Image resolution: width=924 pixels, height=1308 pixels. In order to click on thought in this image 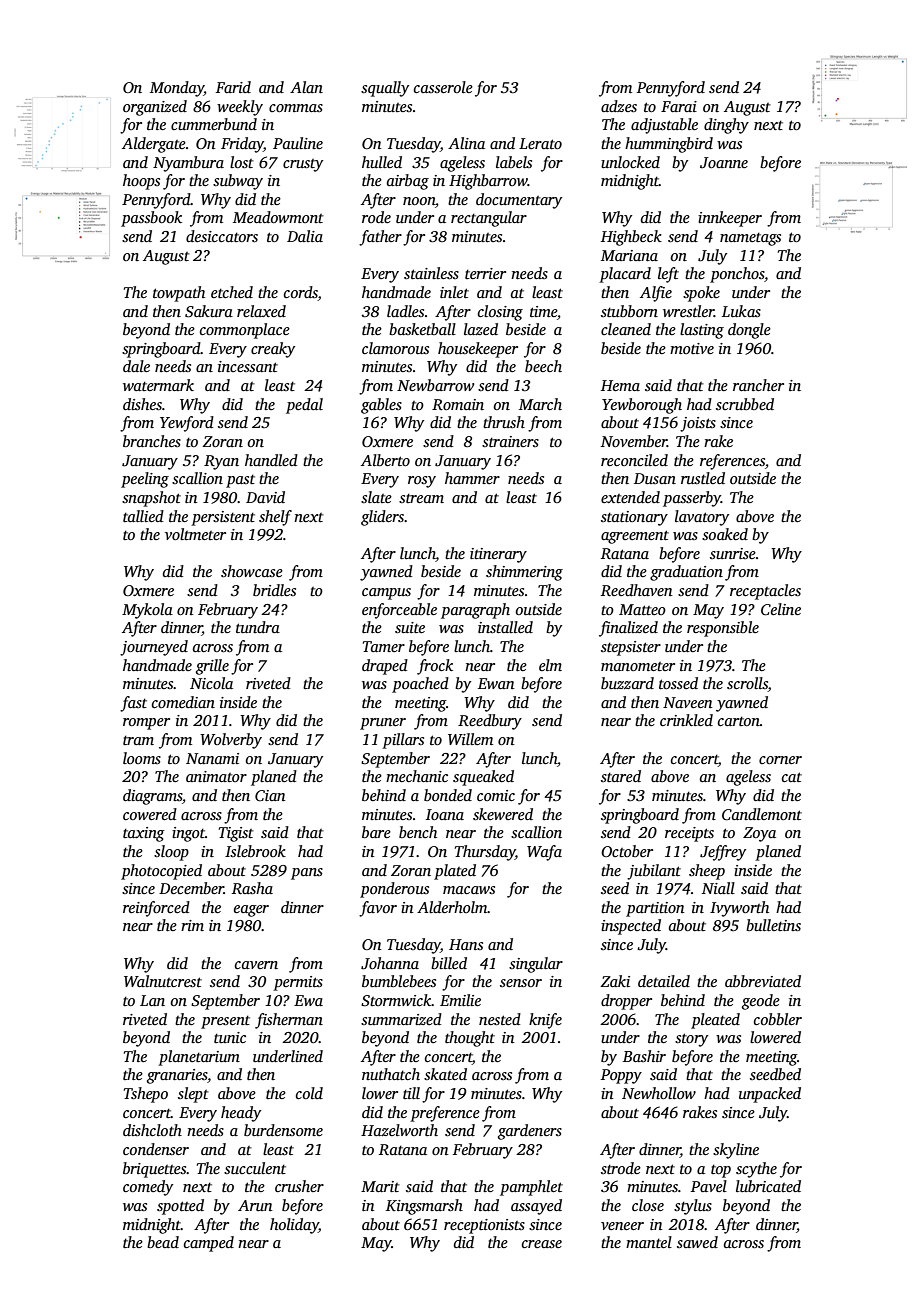, I will do `click(470, 1039)`.
